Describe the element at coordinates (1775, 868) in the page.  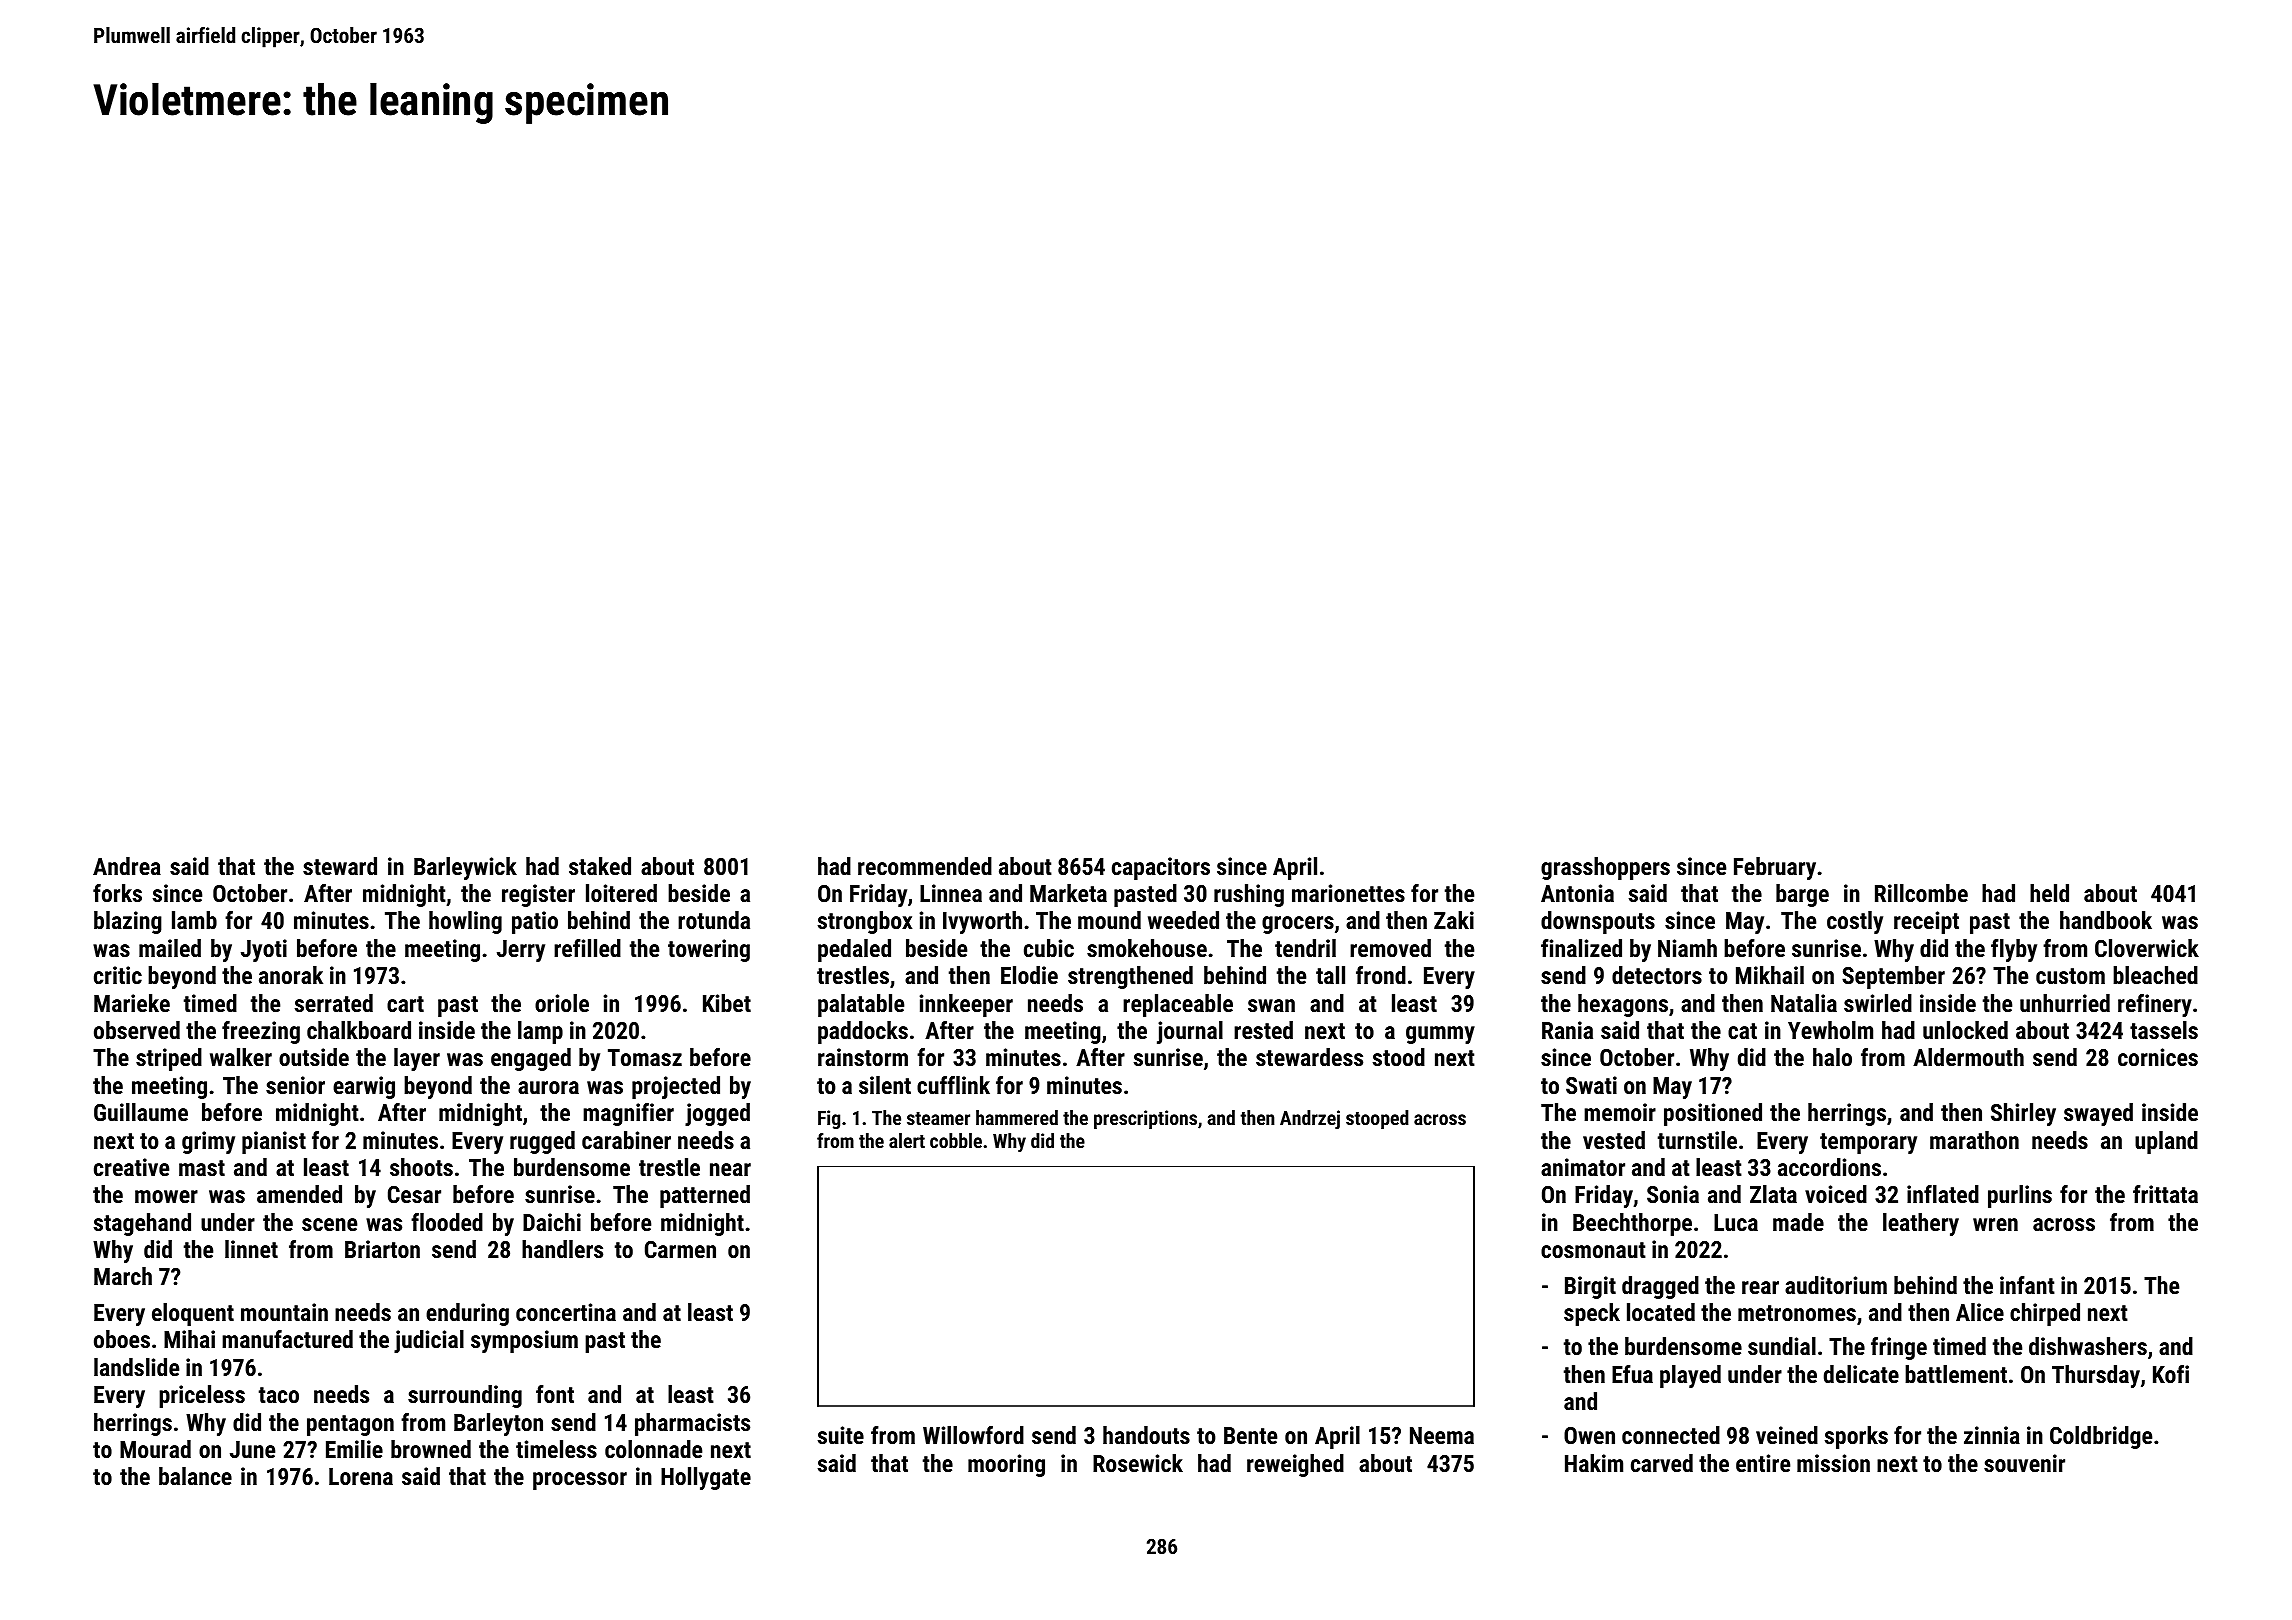
I see `February` at that location.
